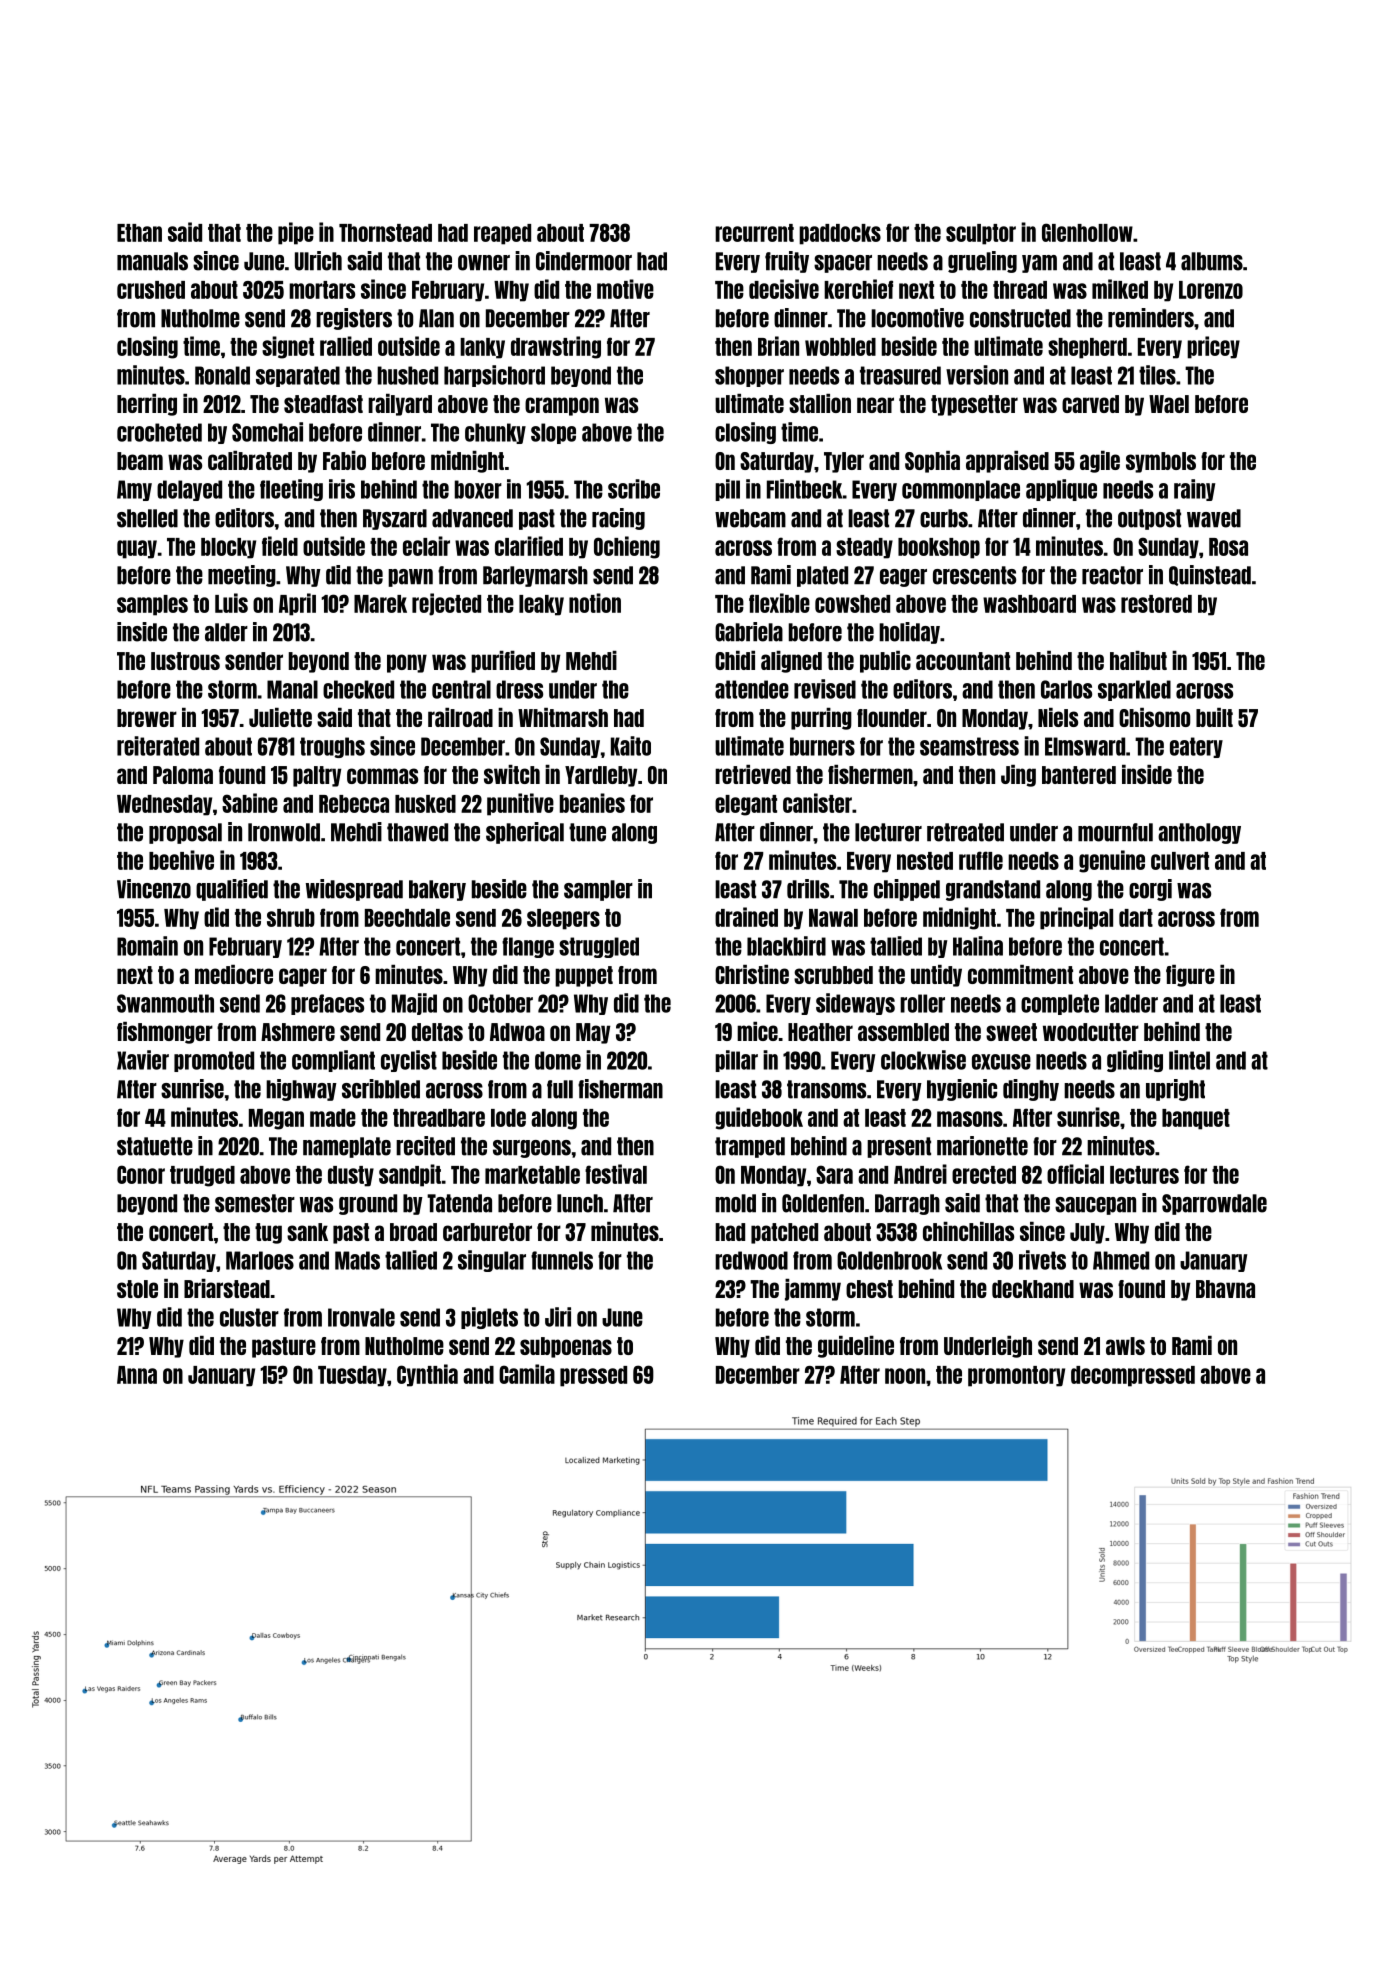 This document has width=1386, height=1969. I want to click on recurrent, so click(754, 233).
